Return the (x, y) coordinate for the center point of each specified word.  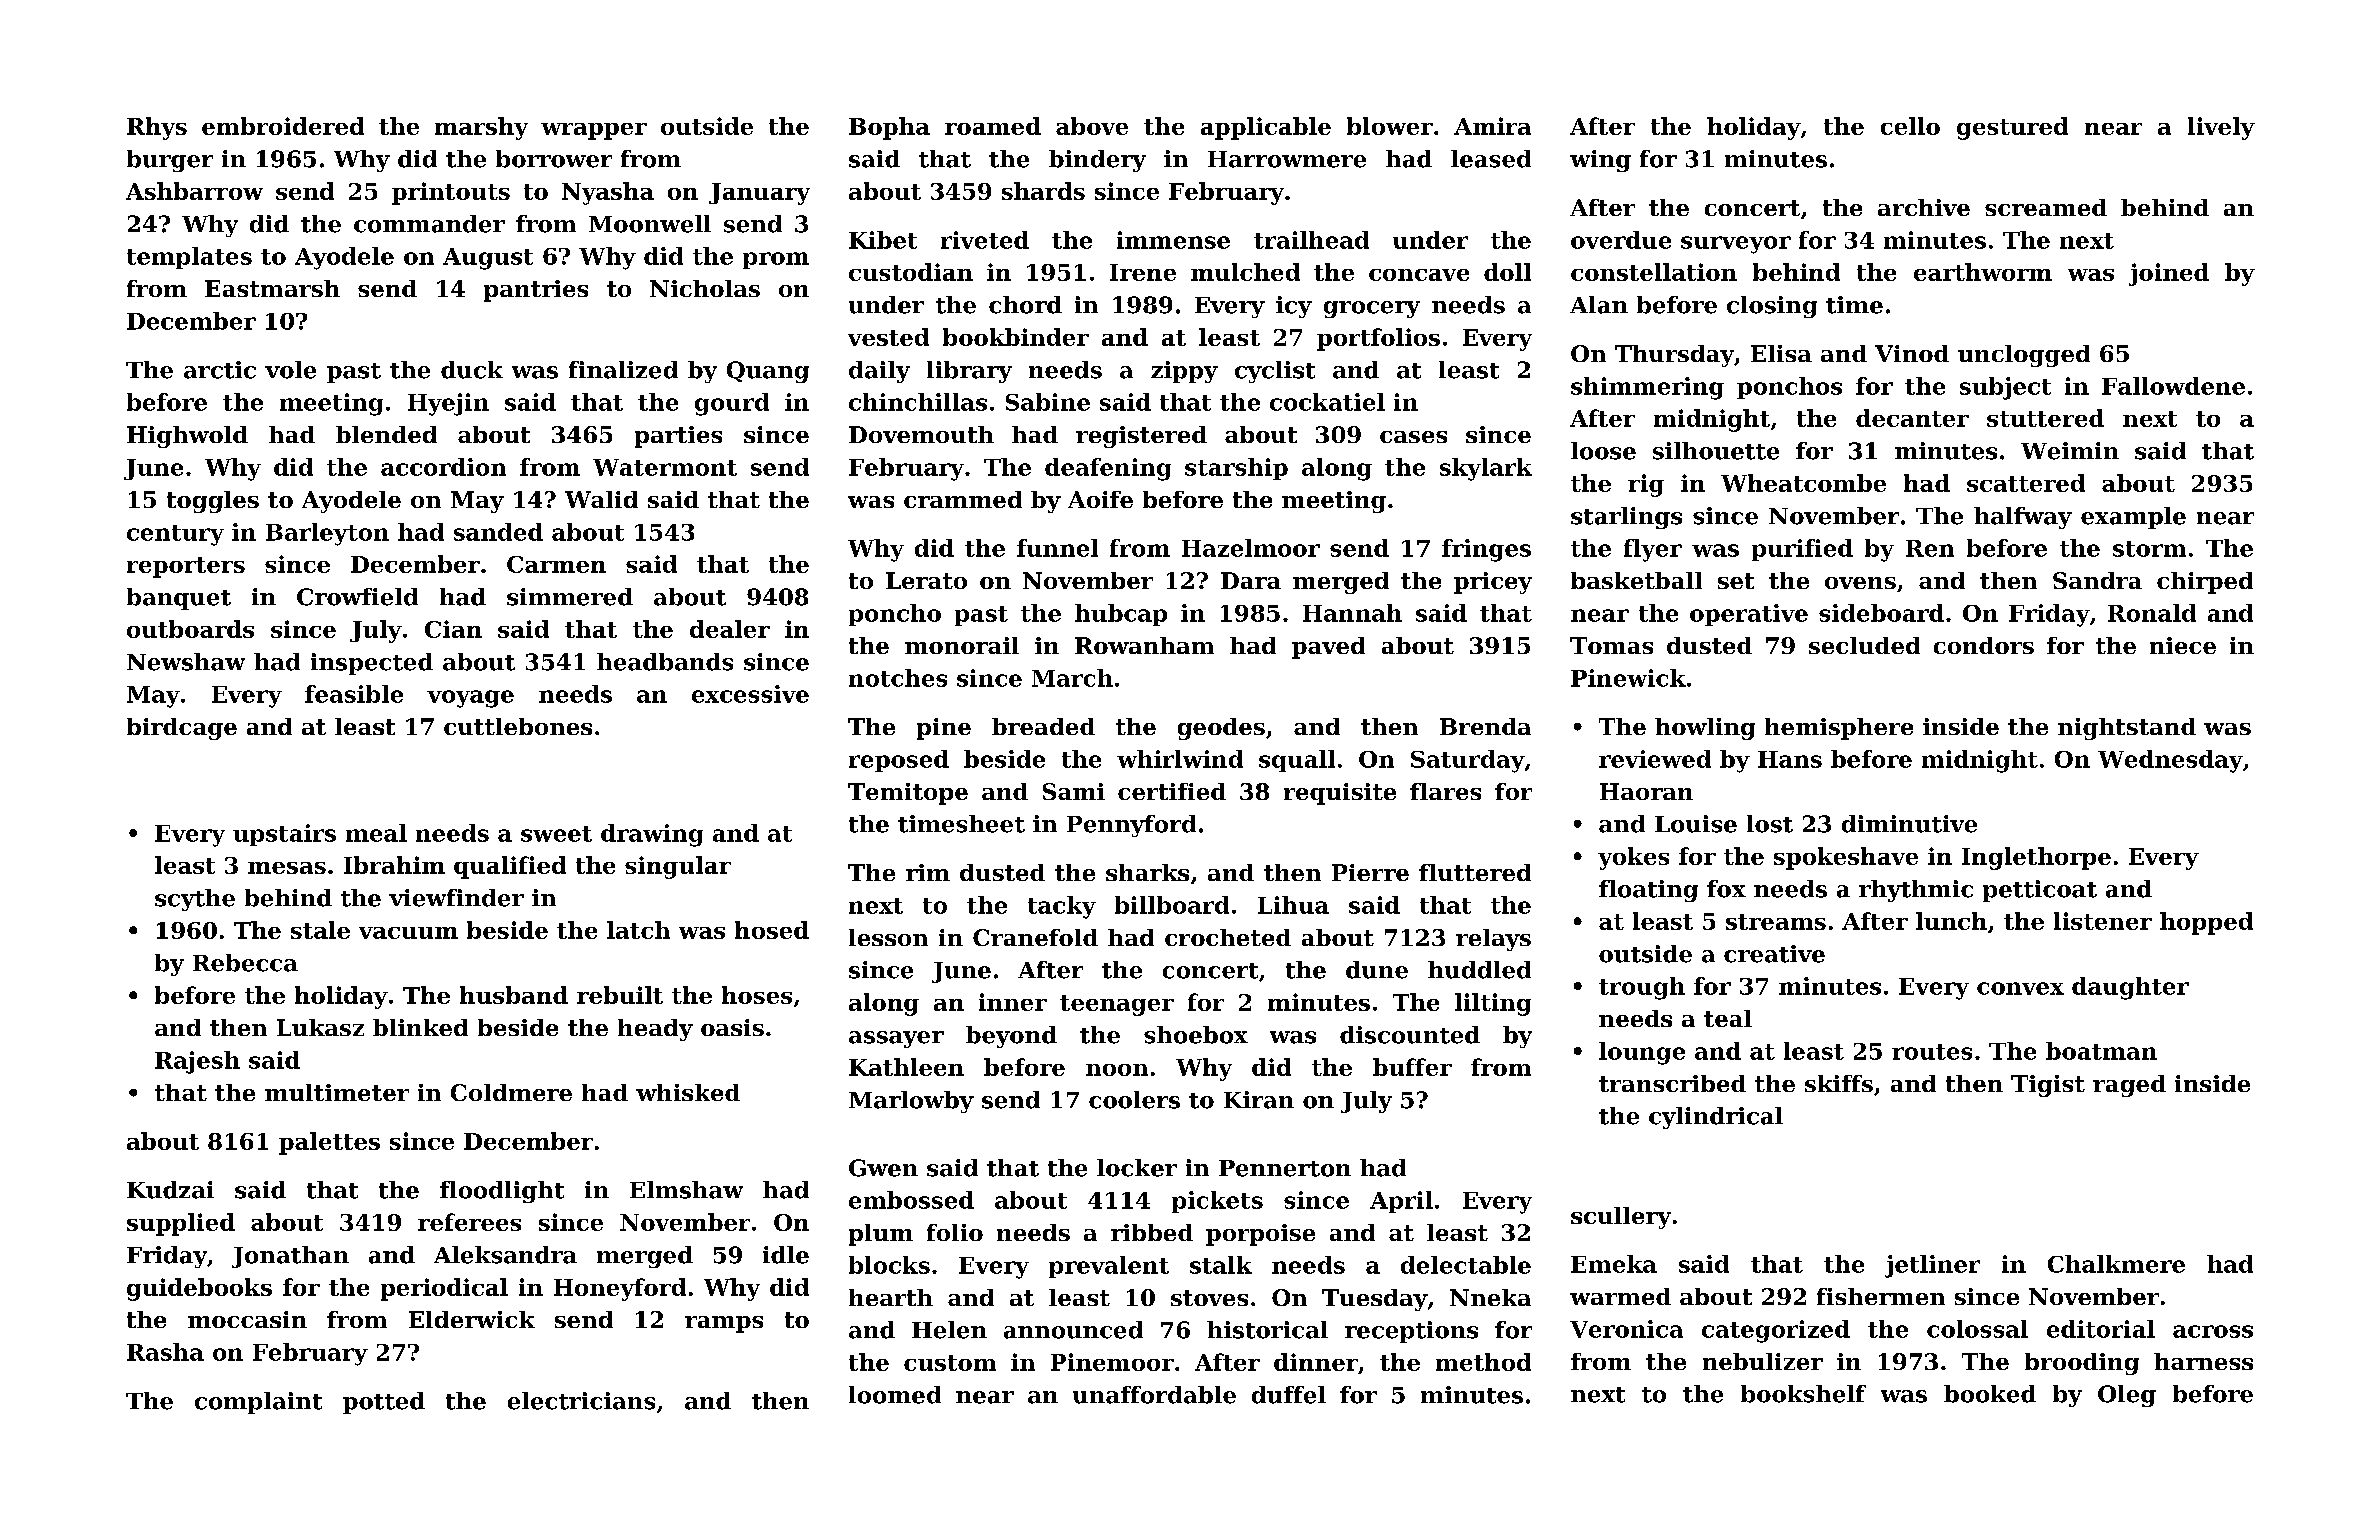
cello (1910, 126)
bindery (1097, 161)
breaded (1043, 726)
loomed (895, 1395)
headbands (665, 662)
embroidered (283, 126)
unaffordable (1154, 1395)
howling (1705, 729)
